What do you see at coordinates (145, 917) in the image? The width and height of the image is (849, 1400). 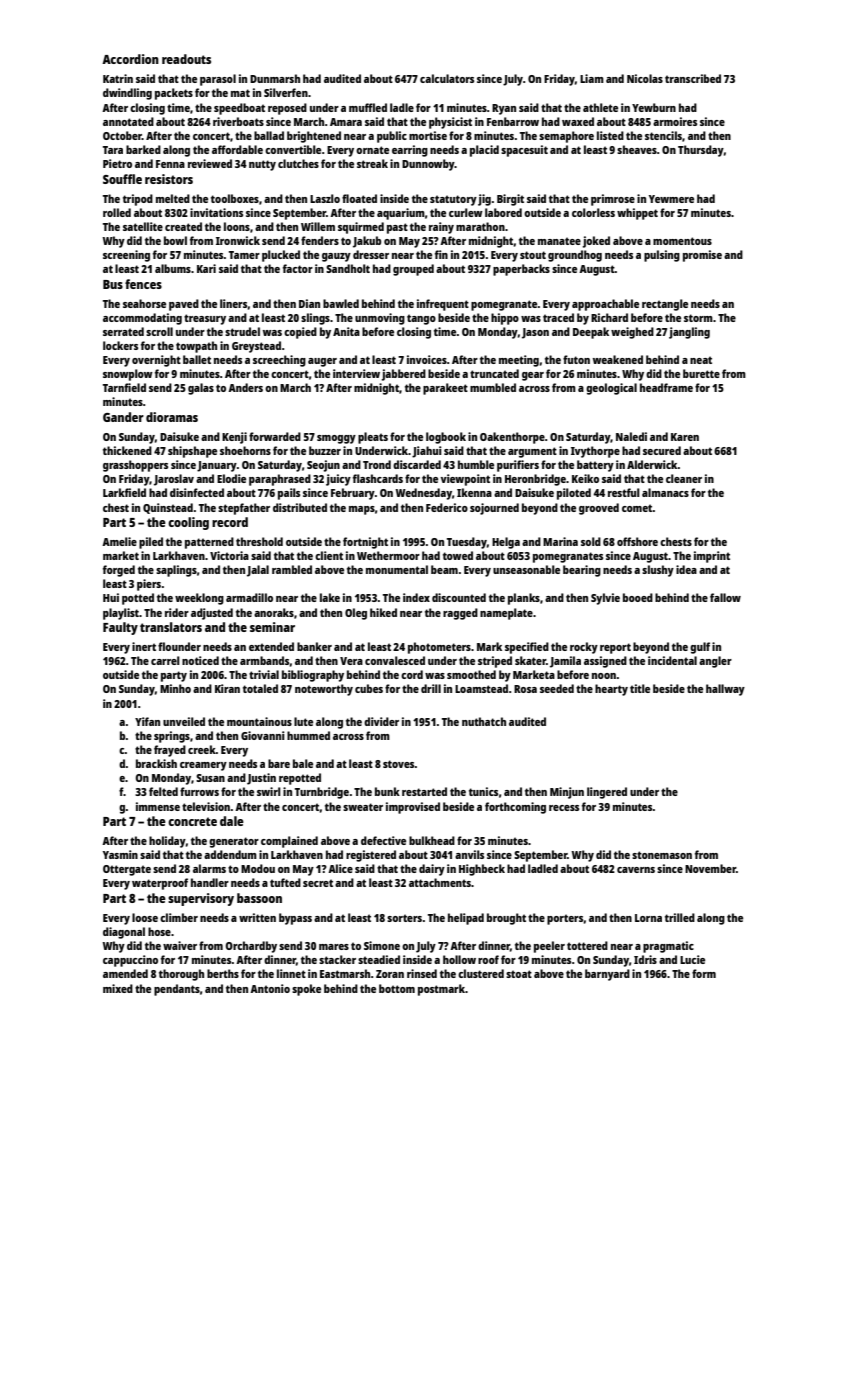 I see `loose` at bounding box center [145, 917].
